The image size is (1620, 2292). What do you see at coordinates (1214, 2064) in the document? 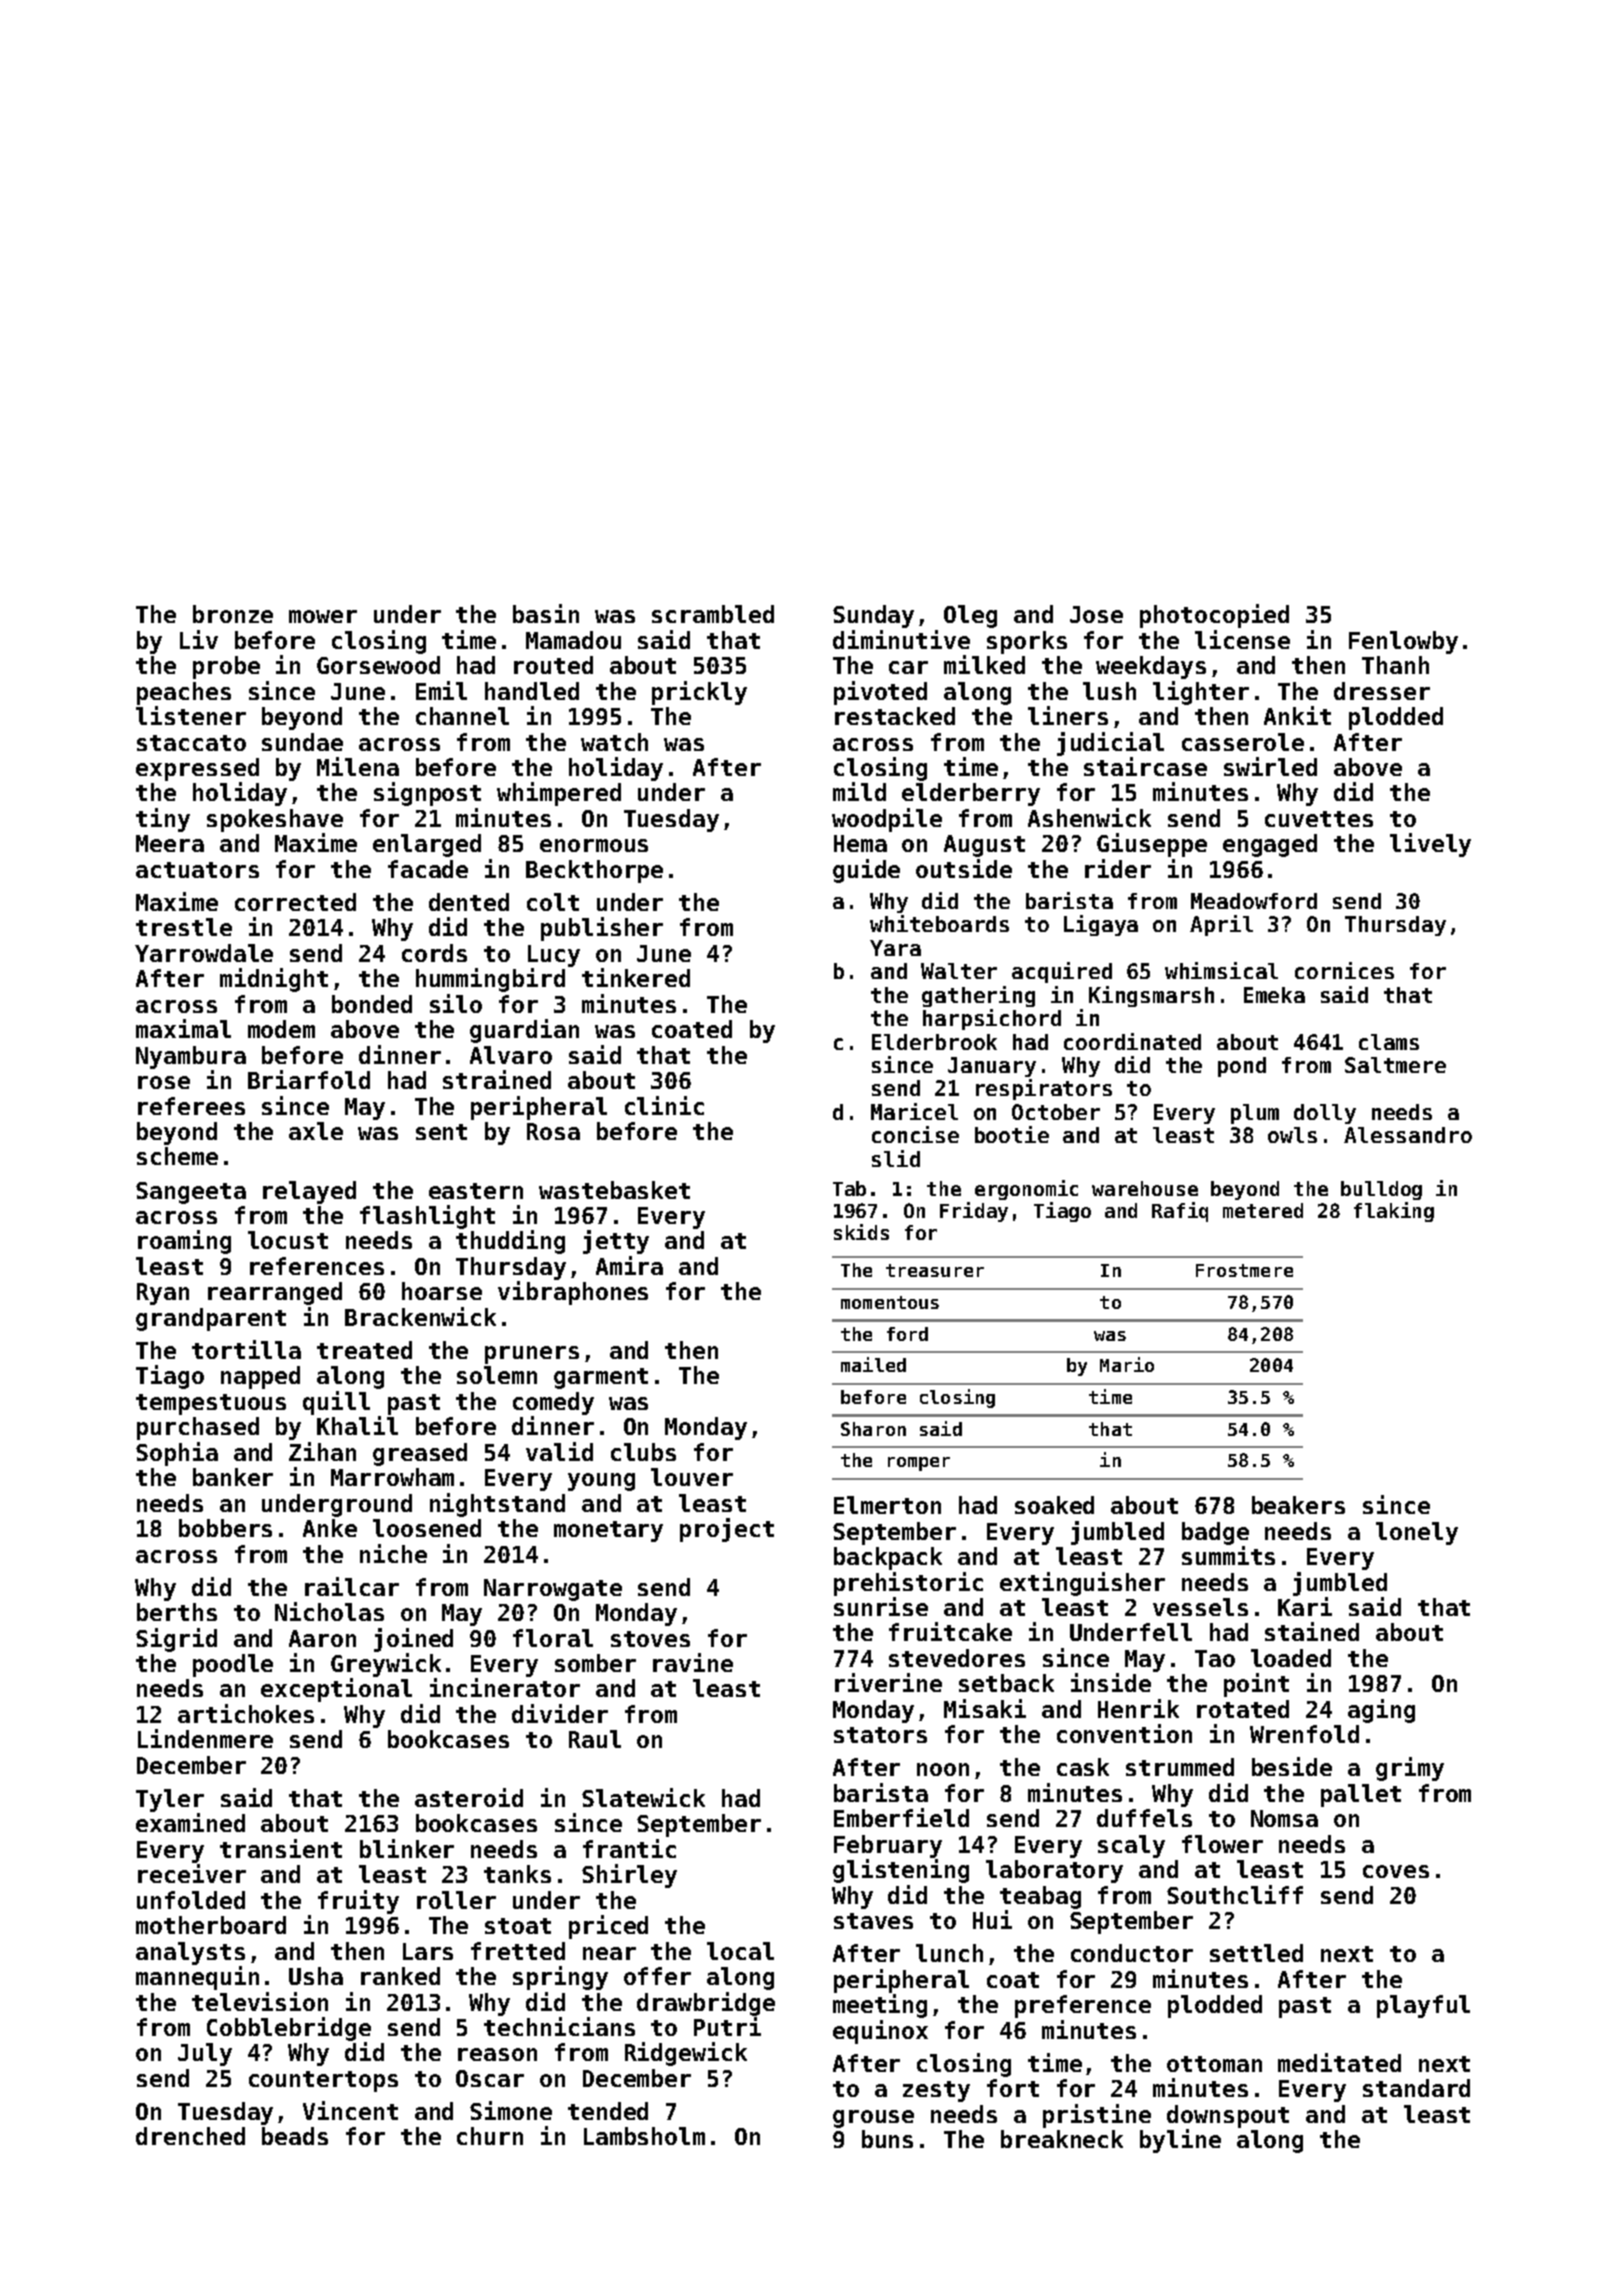
I see `ottoman` at bounding box center [1214, 2064].
